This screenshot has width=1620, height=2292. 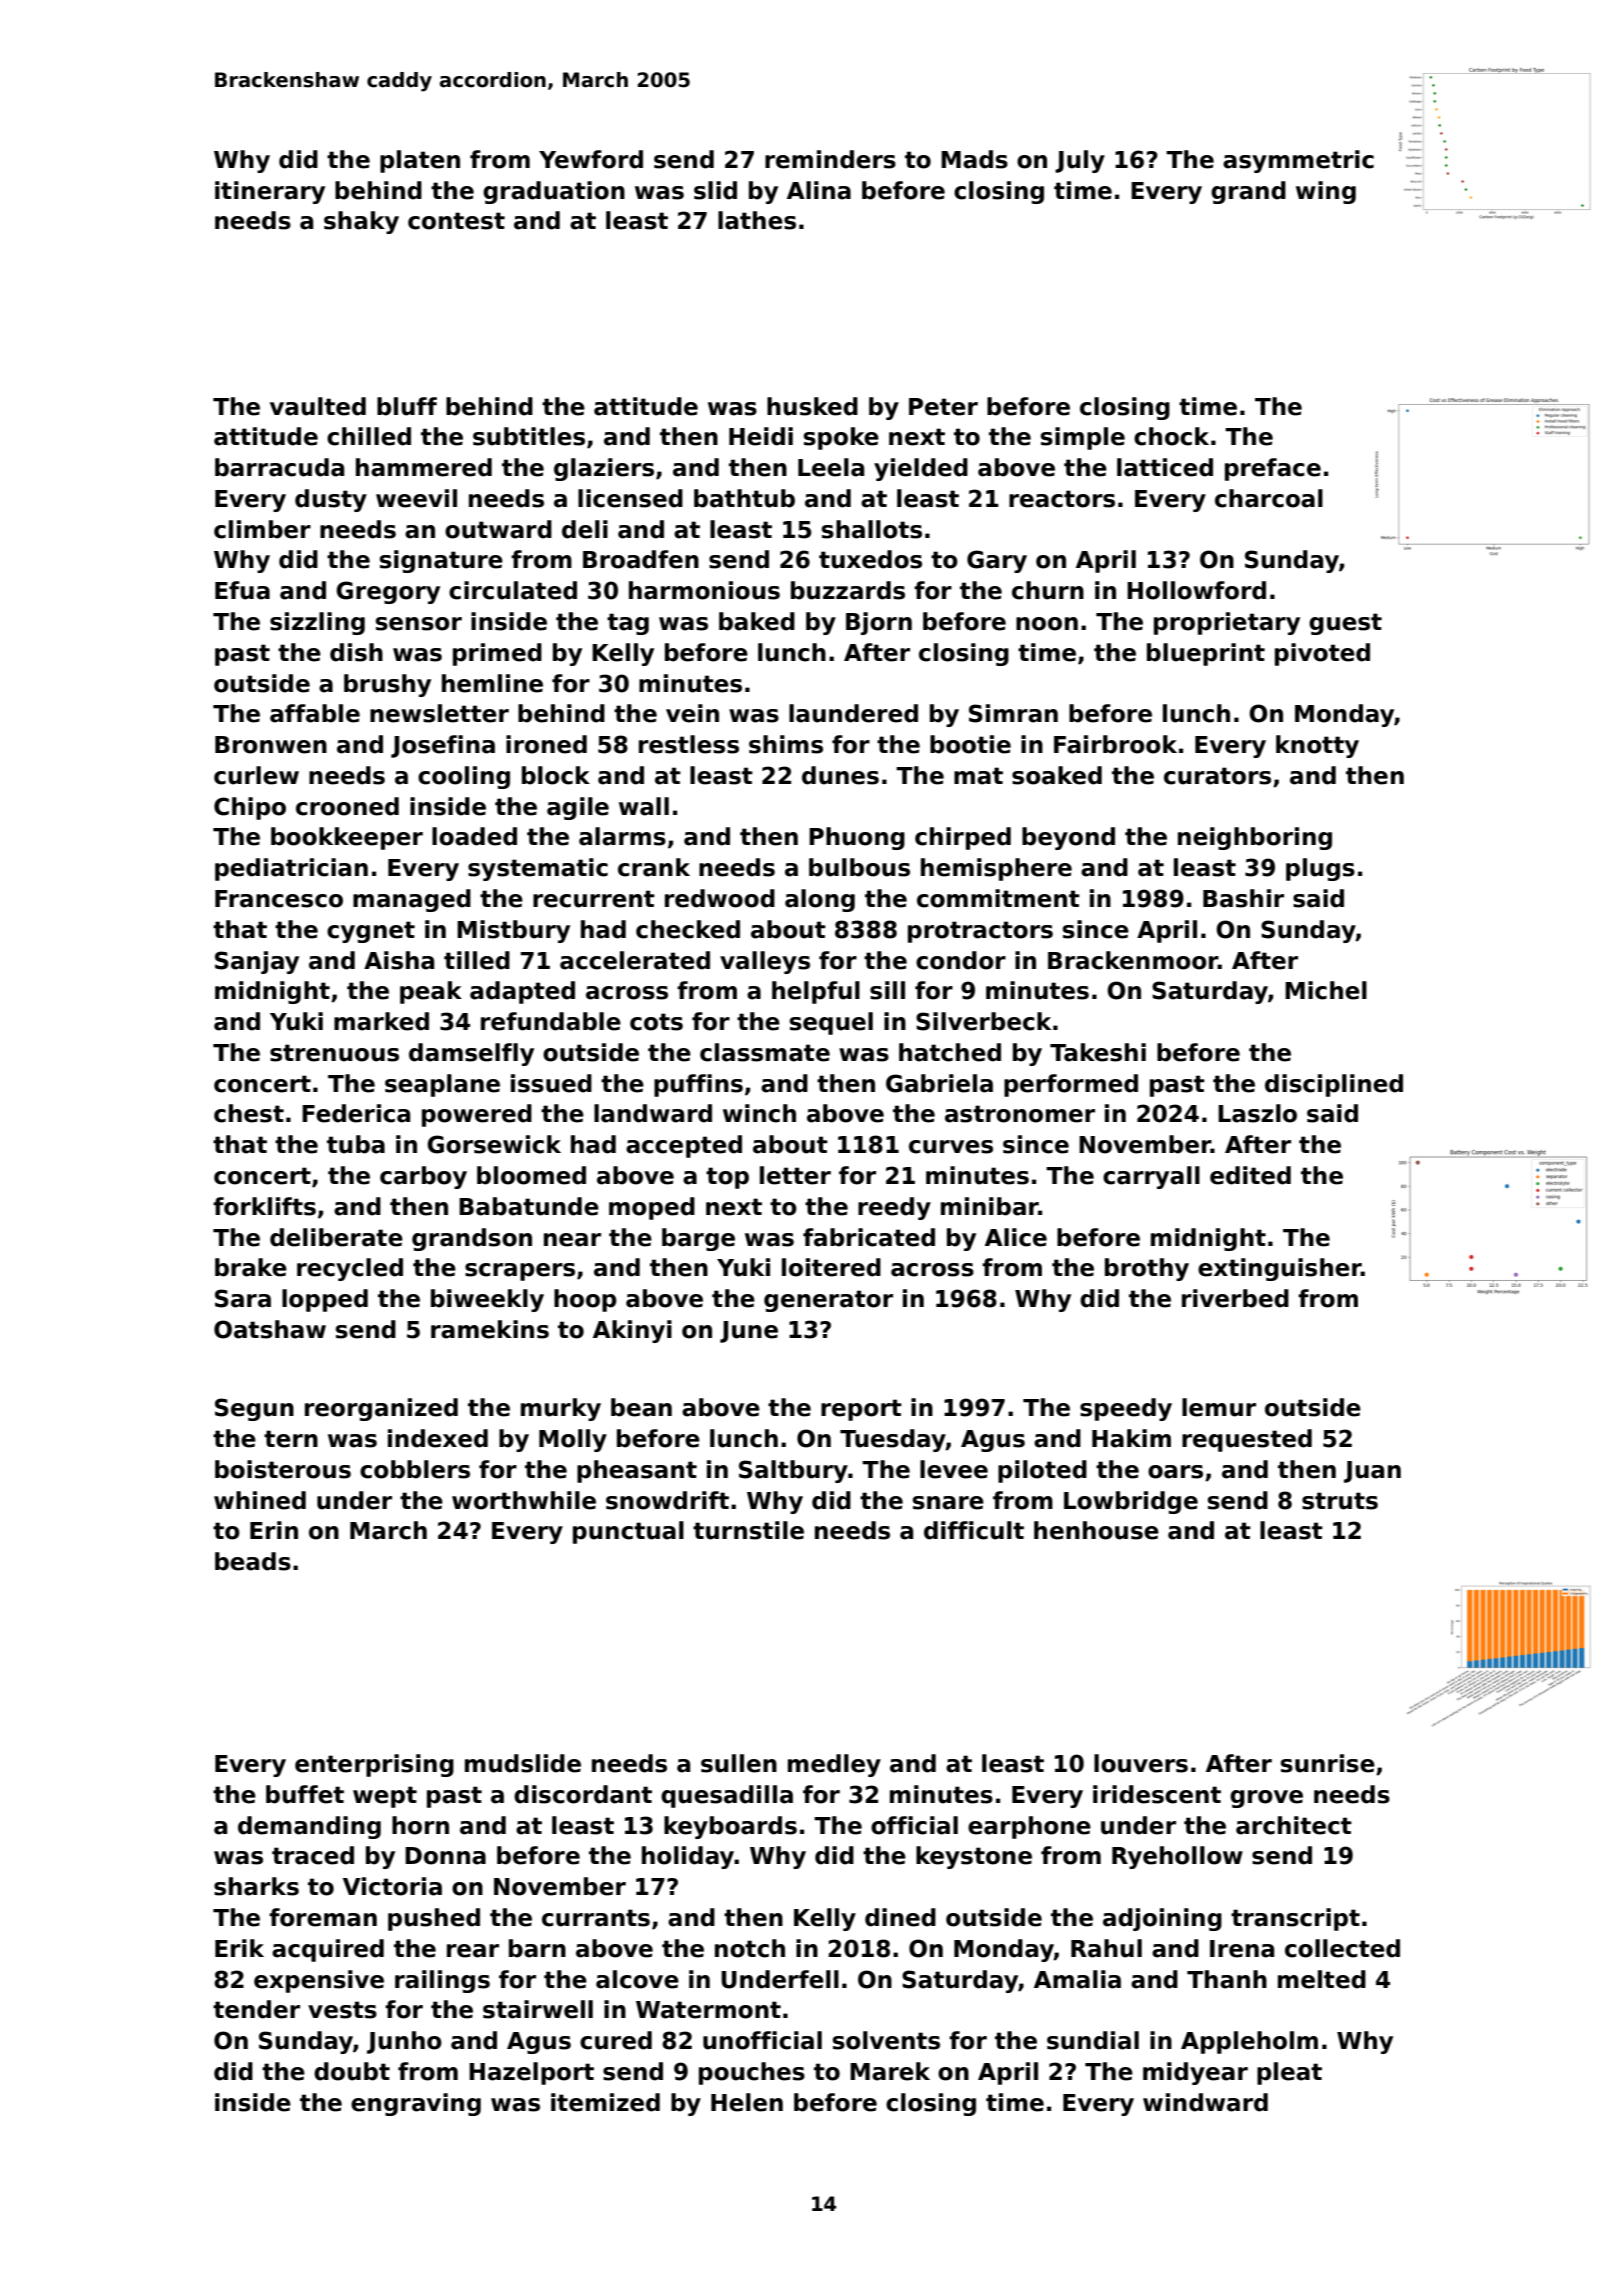 I want to click on Heidi, so click(x=761, y=436).
